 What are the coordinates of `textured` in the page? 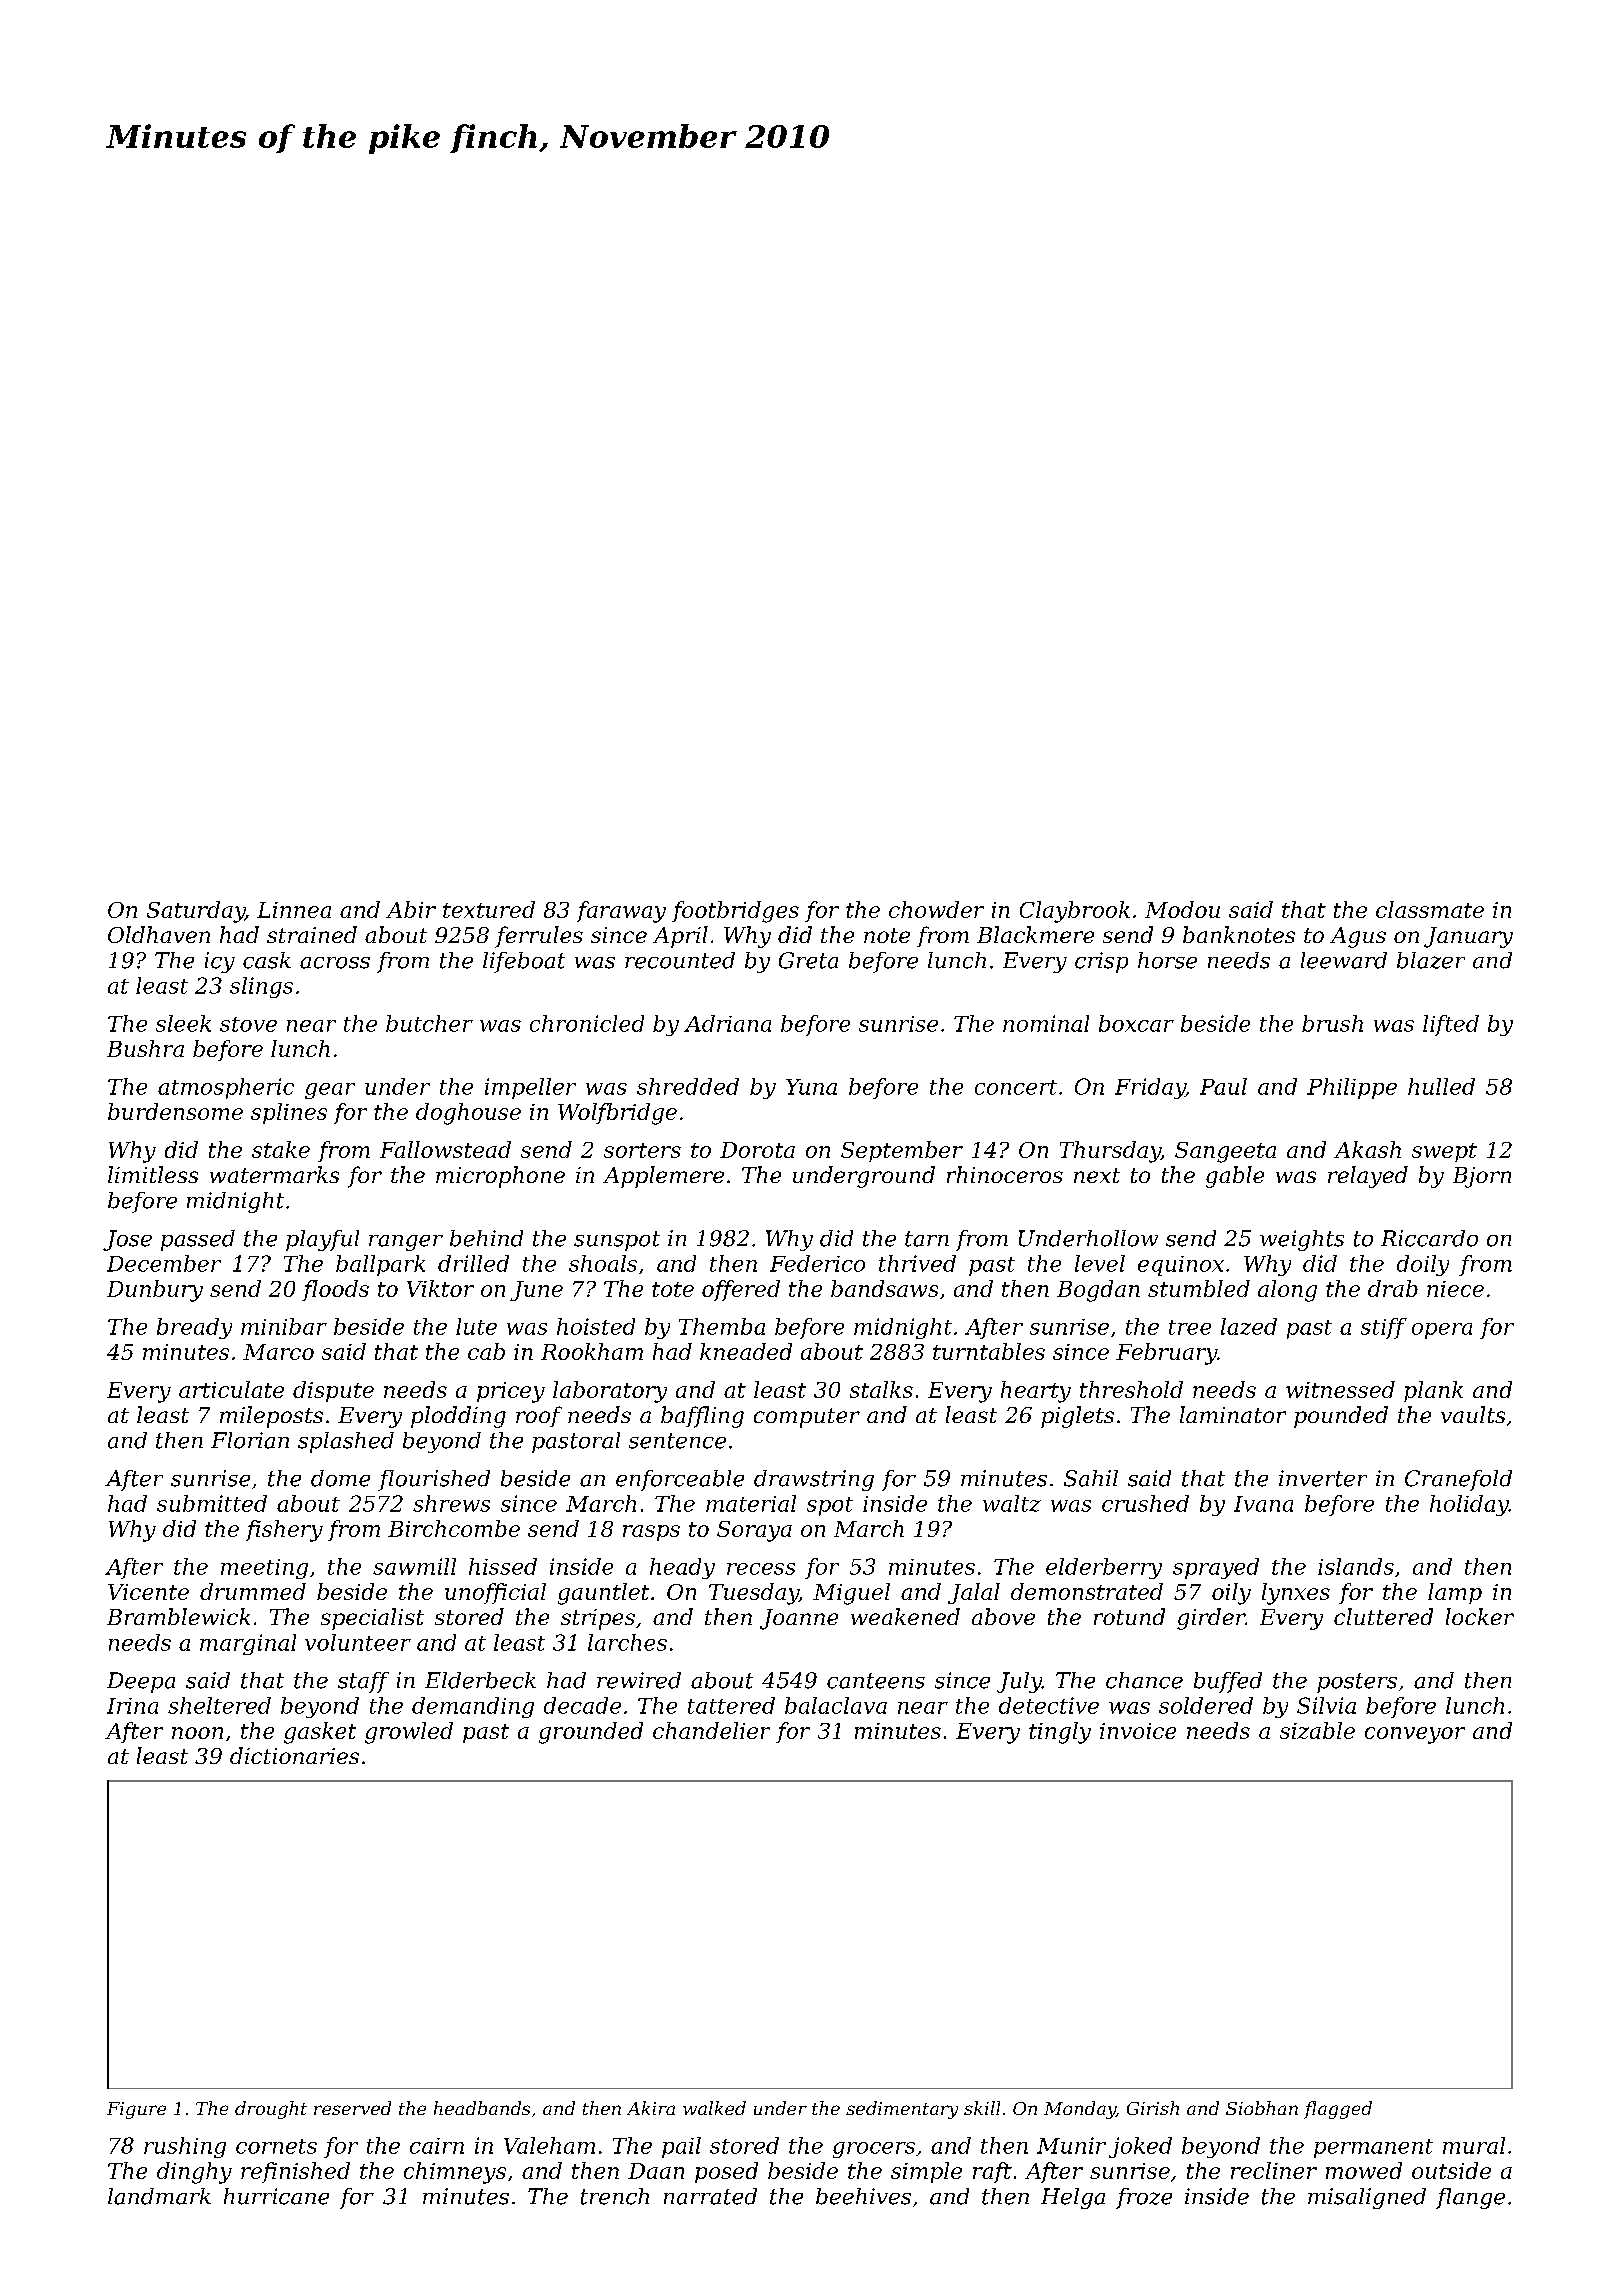 It's located at (489, 909).
